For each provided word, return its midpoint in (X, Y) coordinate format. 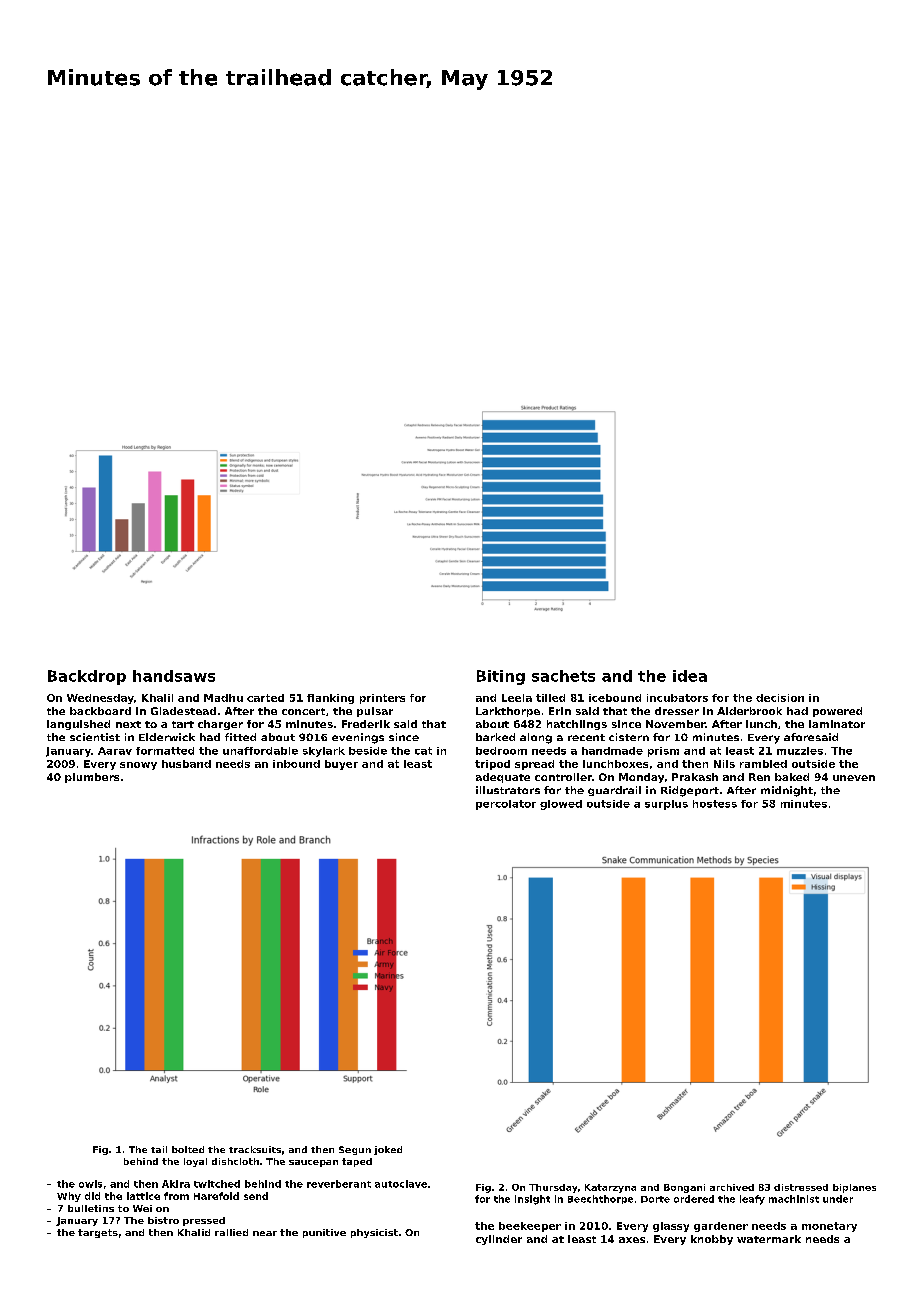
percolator (506, 805)
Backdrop (87, 677)
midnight (787, 791)
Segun (355, 1150)
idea (690, 676)
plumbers (92, 778)
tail (159, 1149)
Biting (501, 677)
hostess (715, 804)
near (265, 1233)
